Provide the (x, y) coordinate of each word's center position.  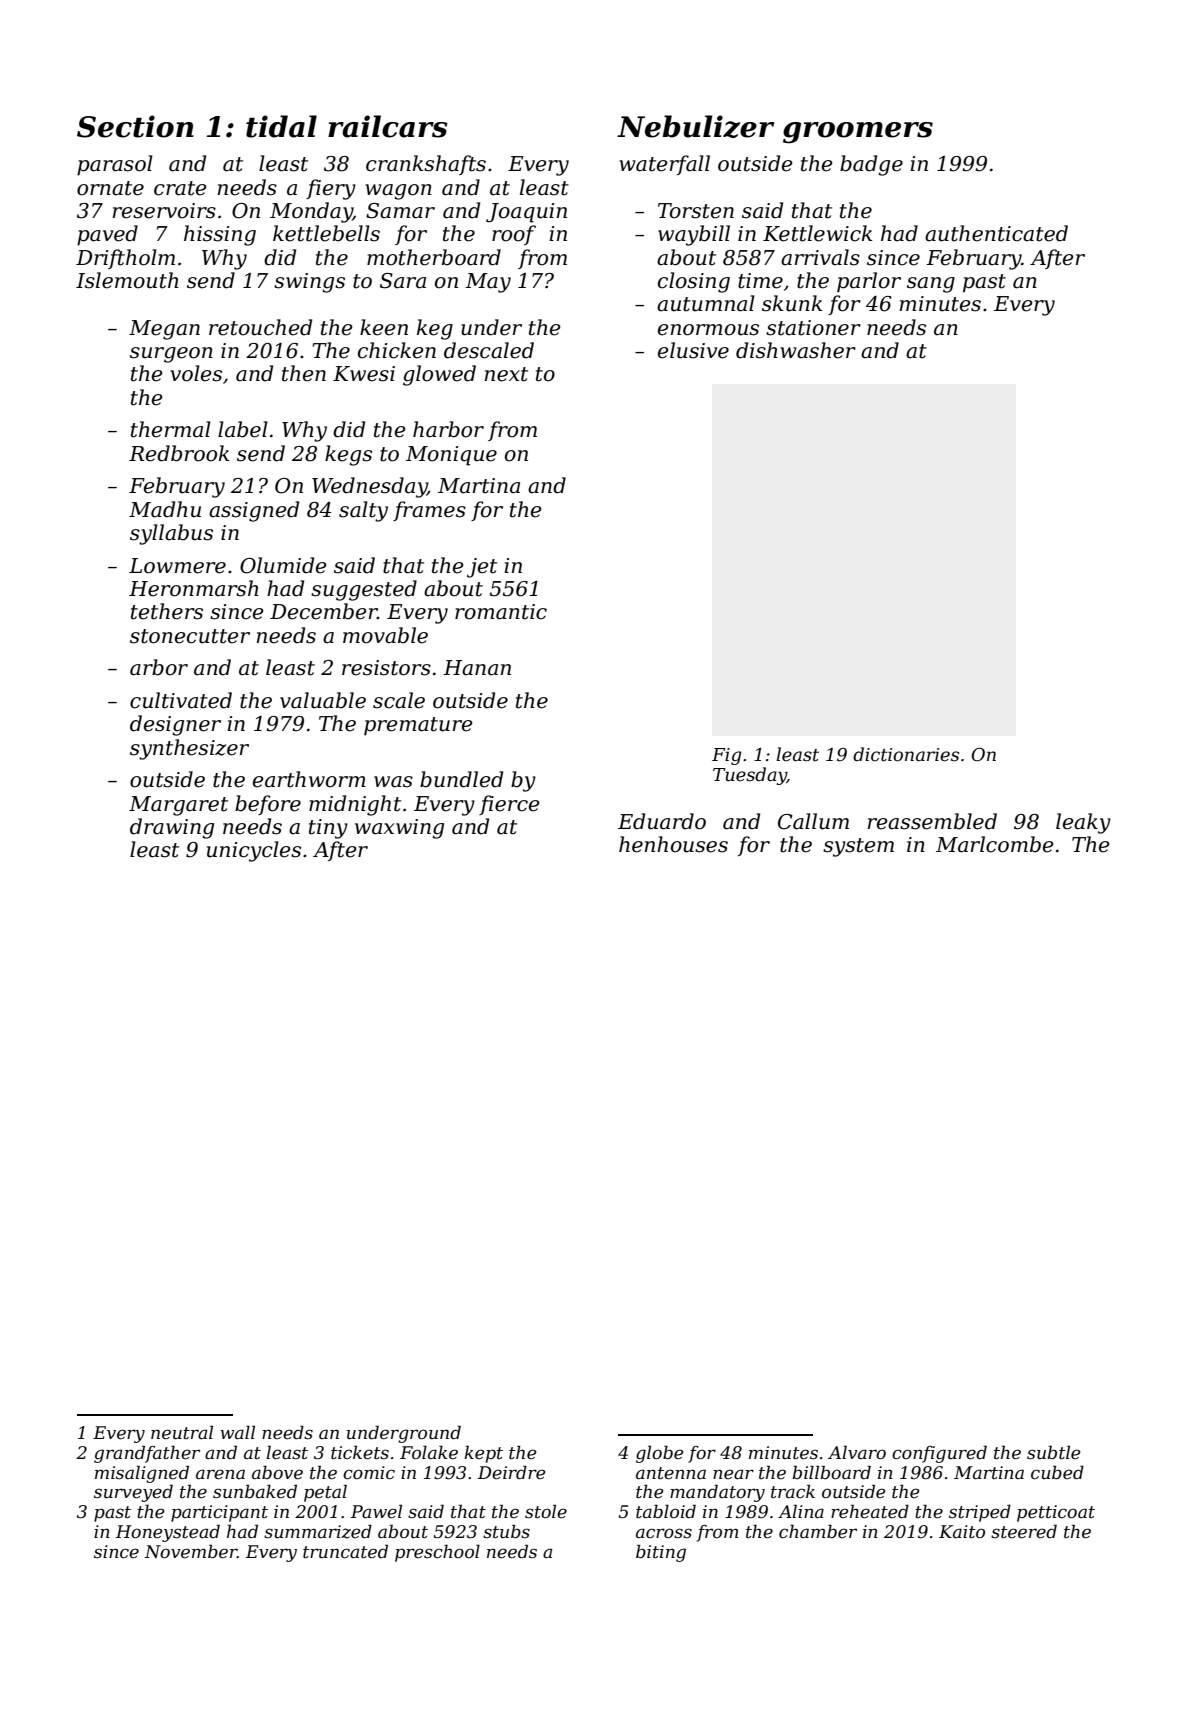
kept (483, 1454)
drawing (172, 828)
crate (180, 188)
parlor (869, 282)
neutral (182, 1432)
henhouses (673, 844)
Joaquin (526, 213)
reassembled (932, 821)
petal (325, 1493)
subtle (1053, 1452)
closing (694, 282)
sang (931, 285)
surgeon (171, 355)
